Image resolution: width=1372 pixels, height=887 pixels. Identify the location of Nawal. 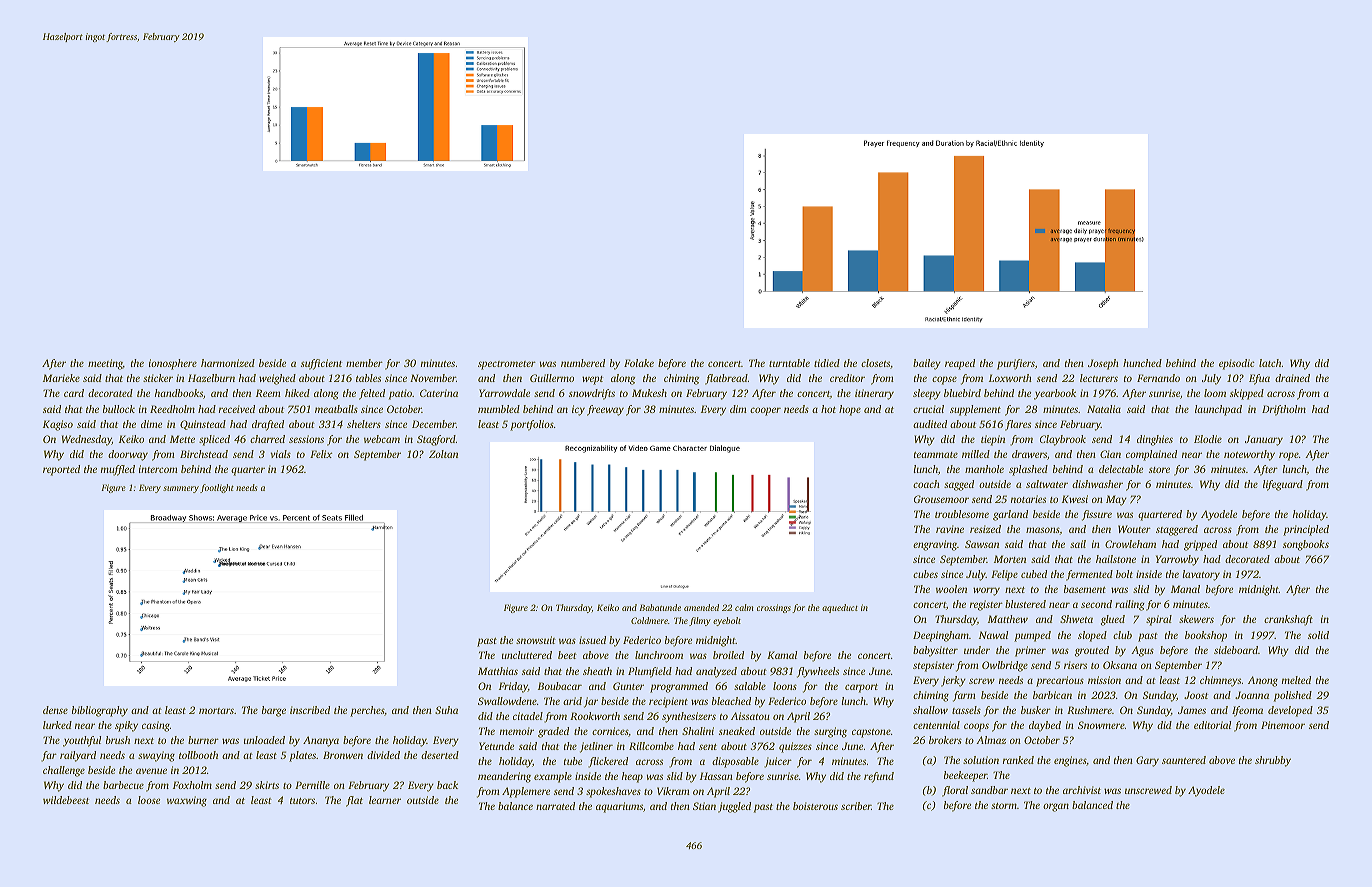
(993, 635).
